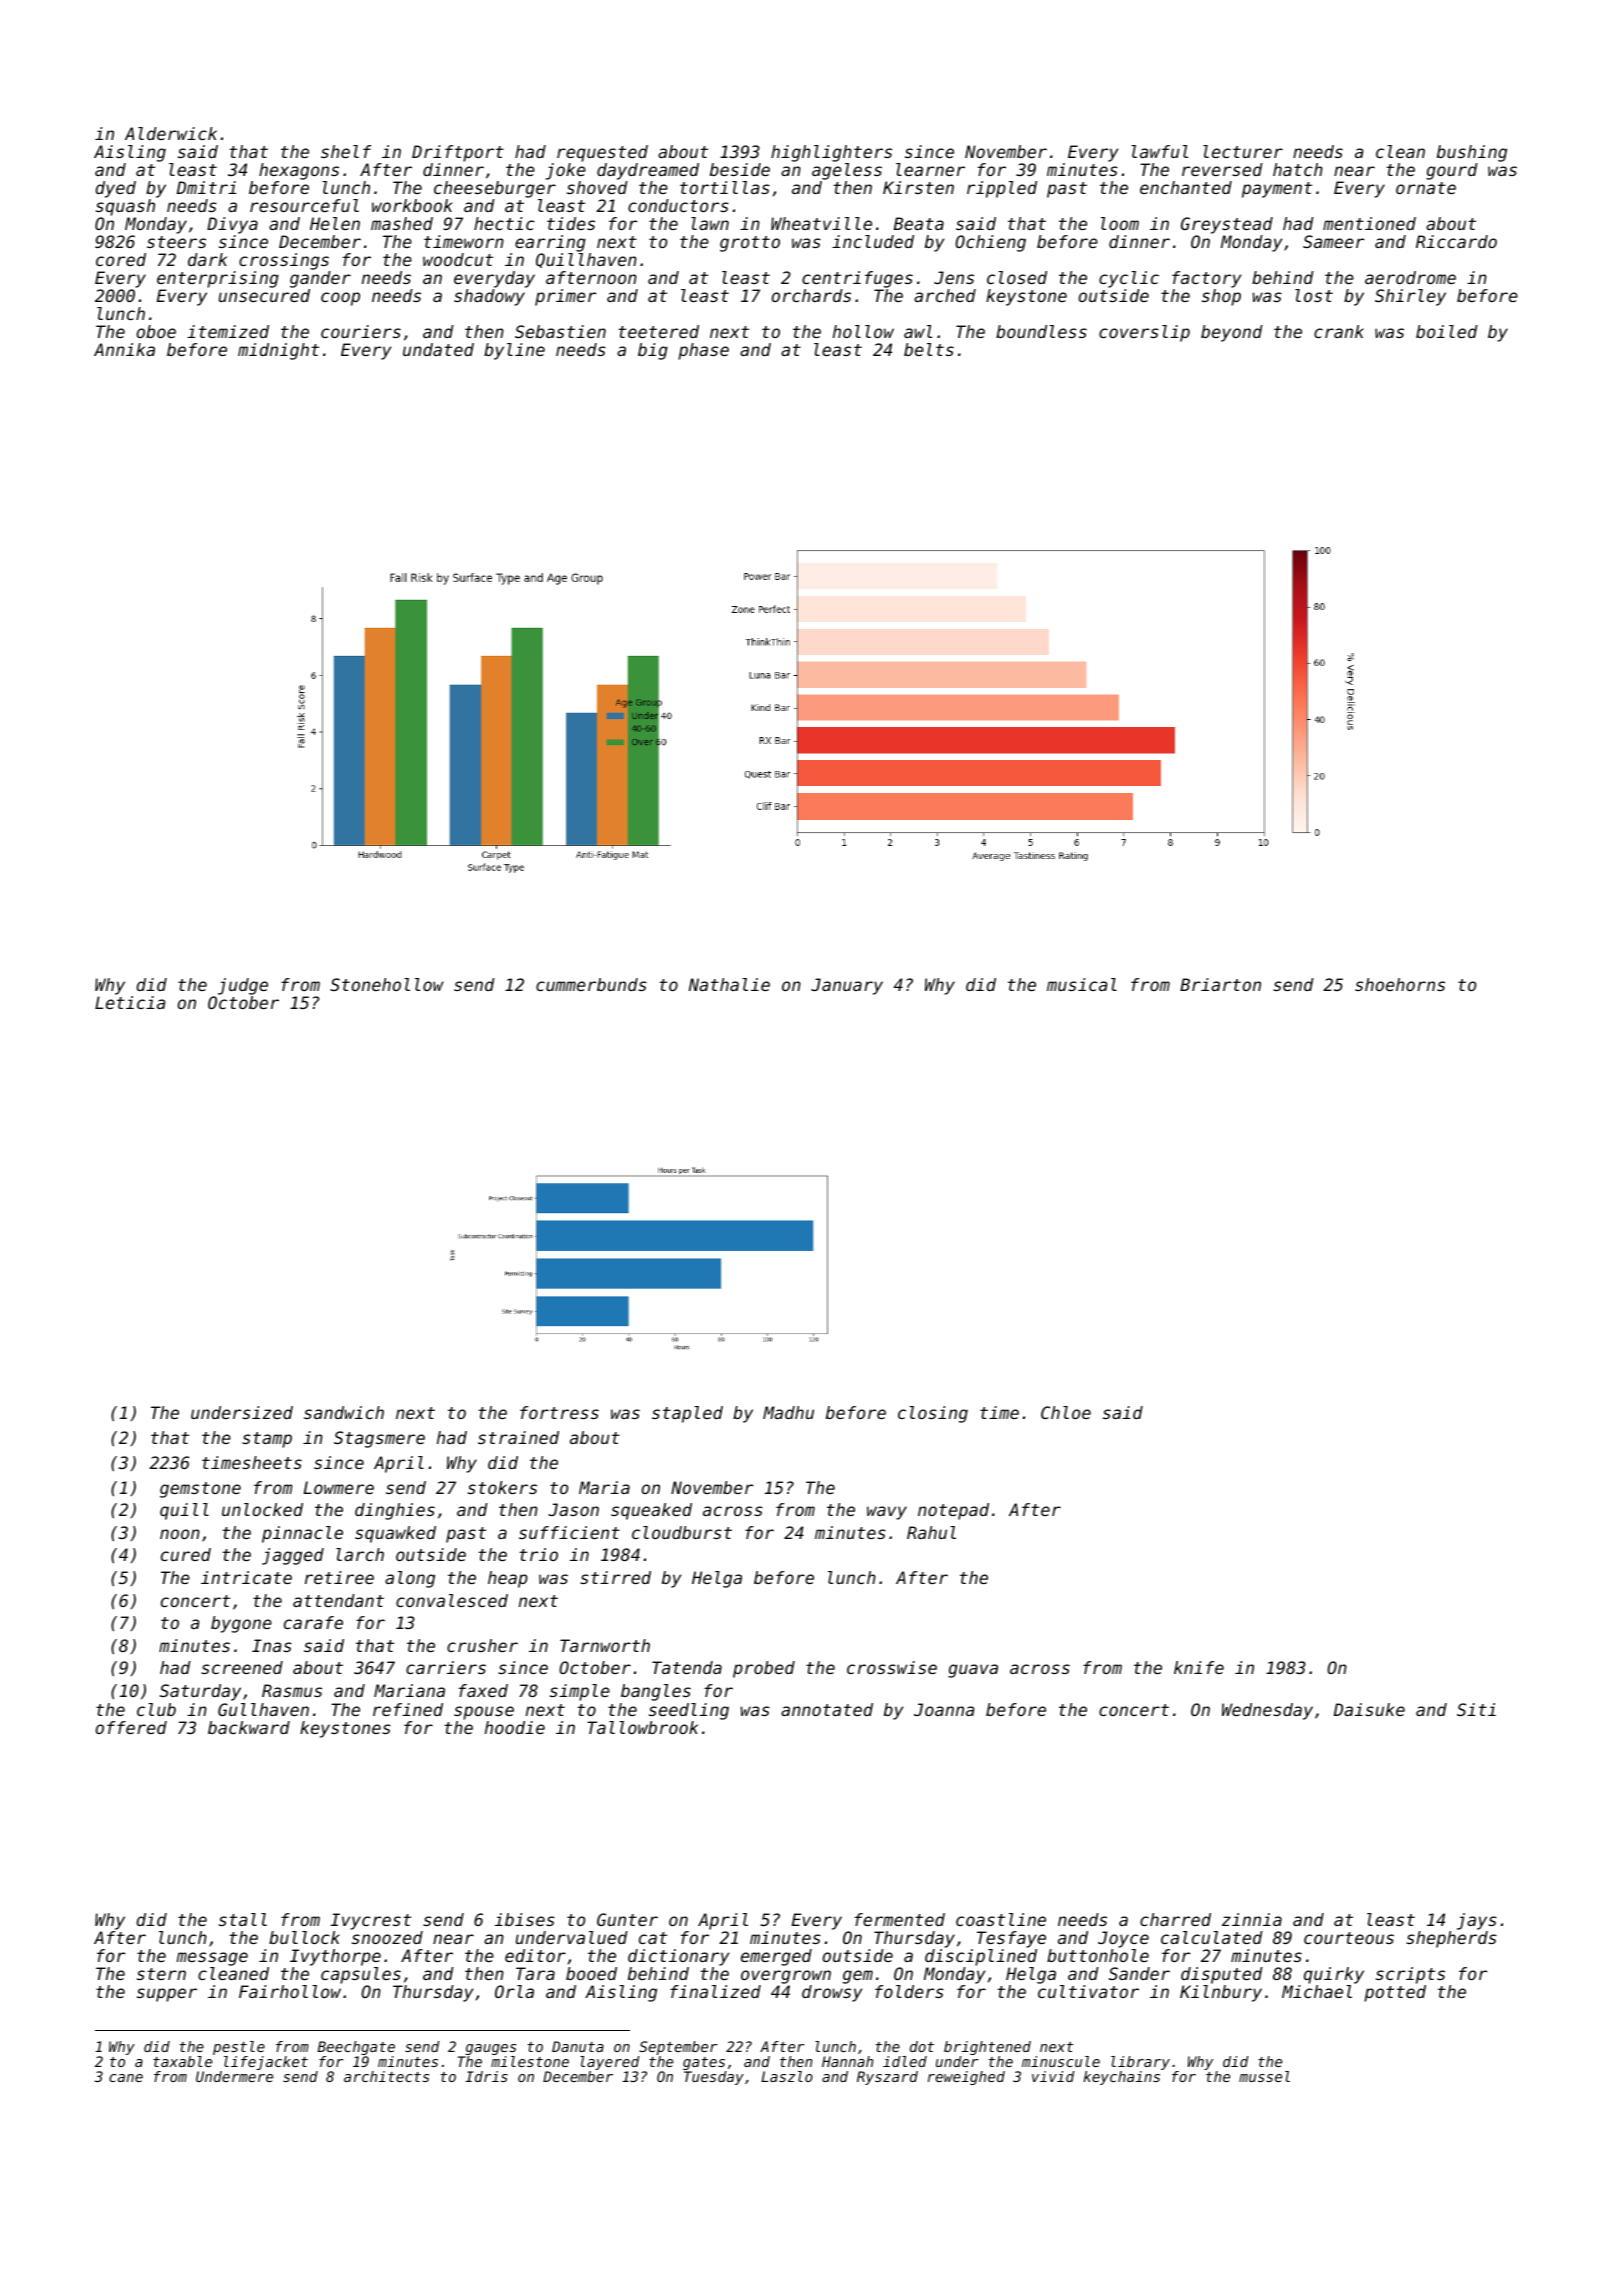 This screenshot has height=2292, width=1620. I want to click on folders, so click(909, 1991).
